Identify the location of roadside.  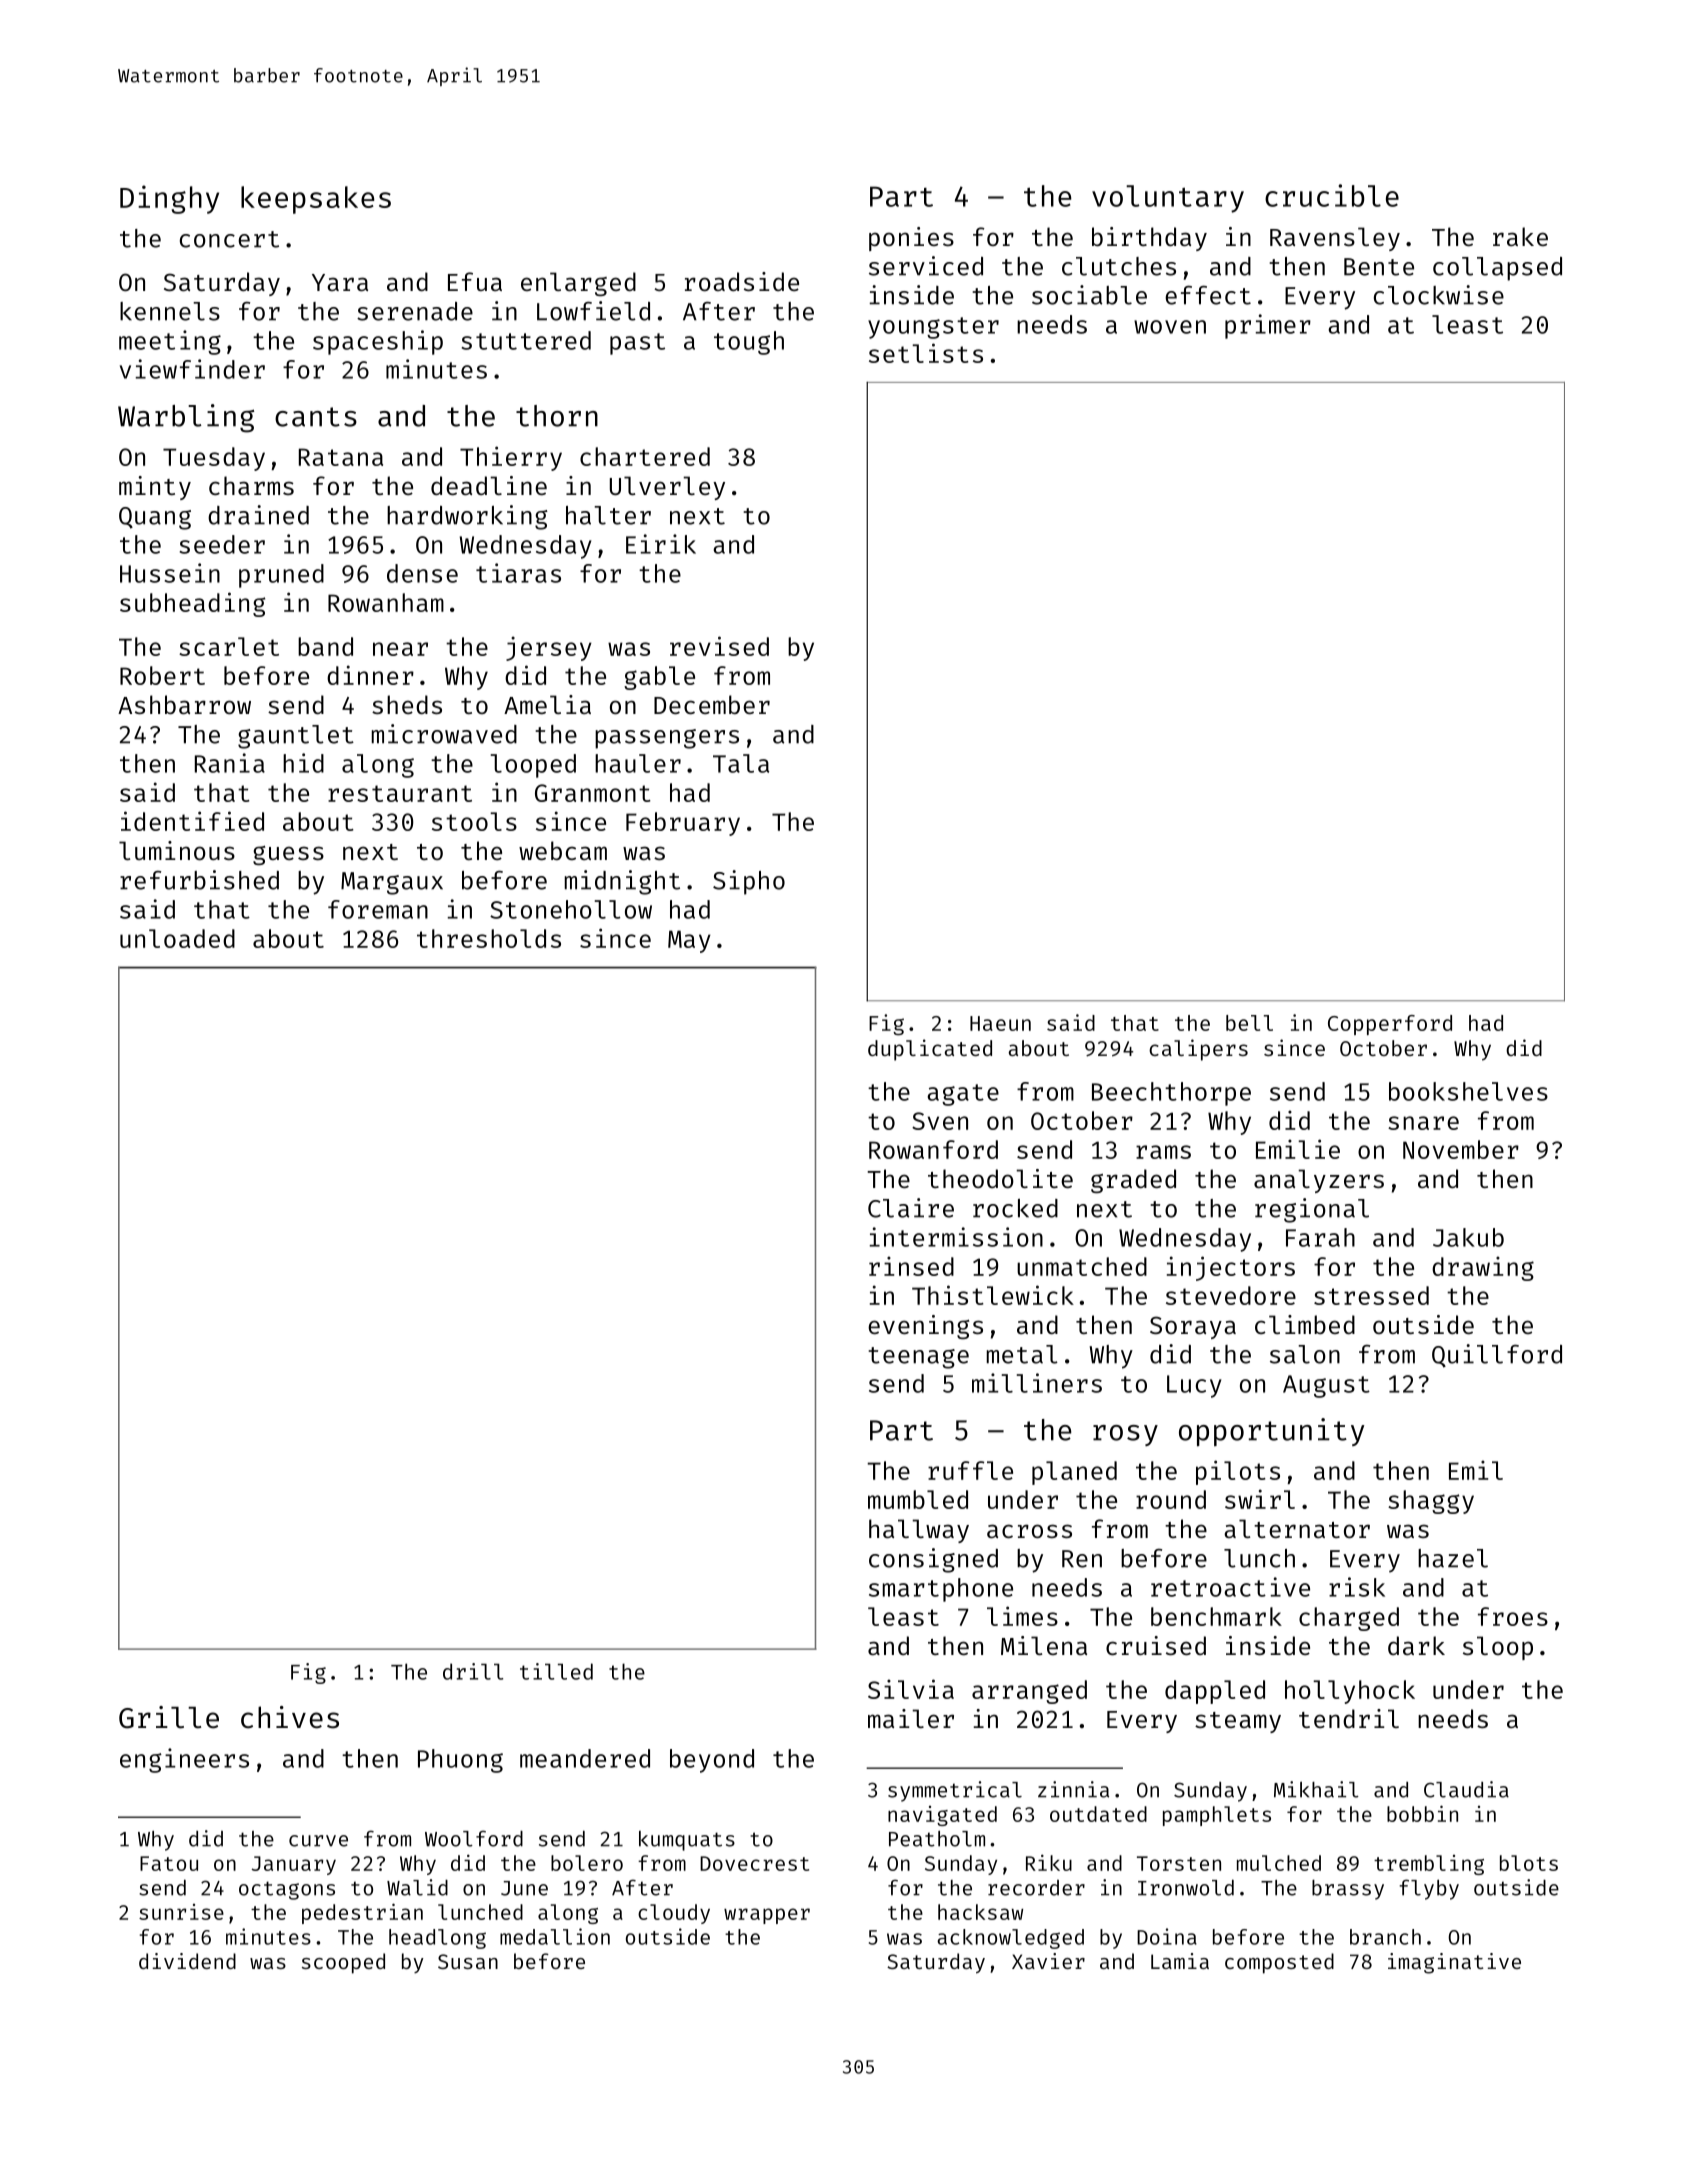
(742, 281).
